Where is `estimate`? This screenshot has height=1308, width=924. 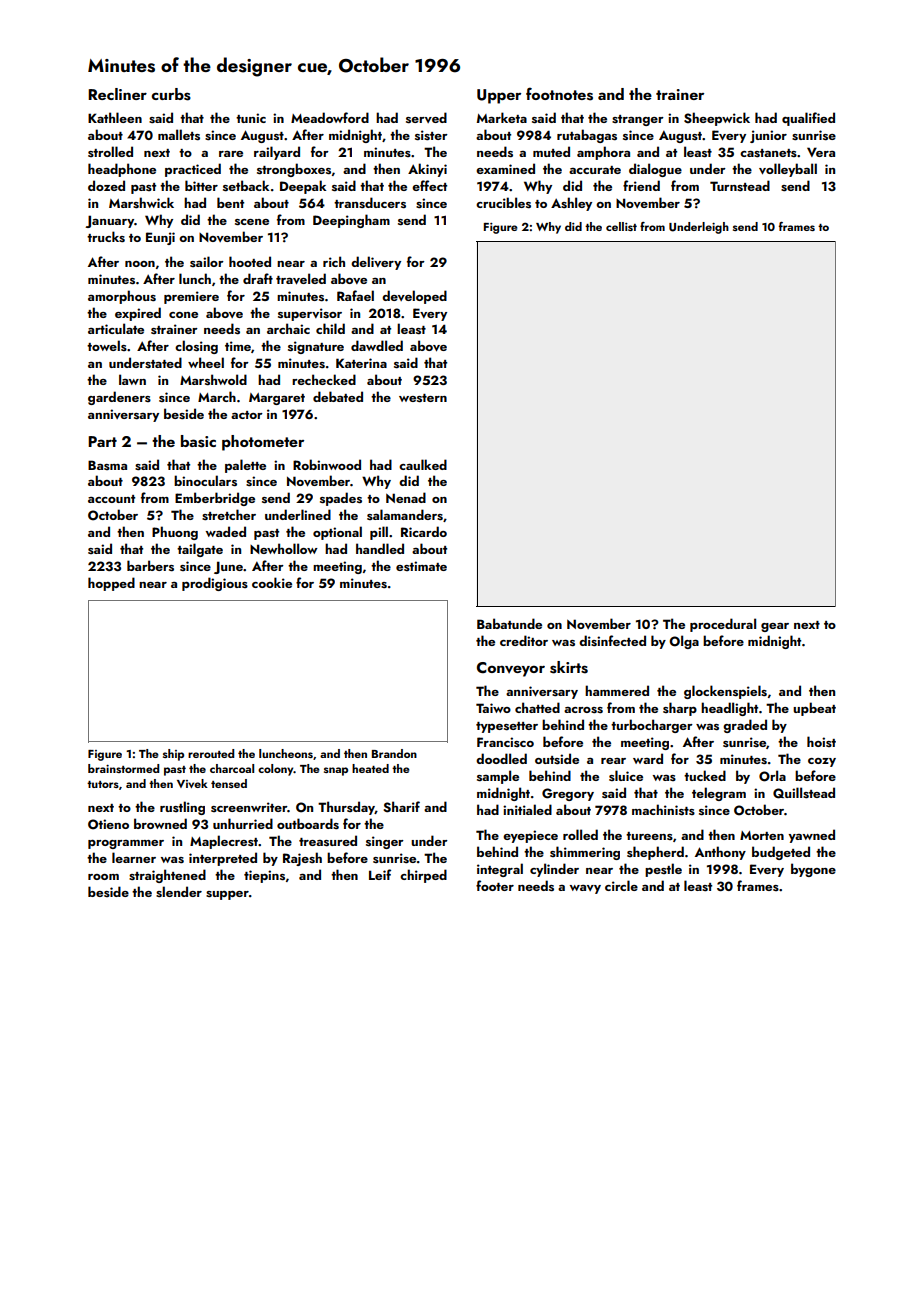
estimate is located at coordinates (421, 566).
